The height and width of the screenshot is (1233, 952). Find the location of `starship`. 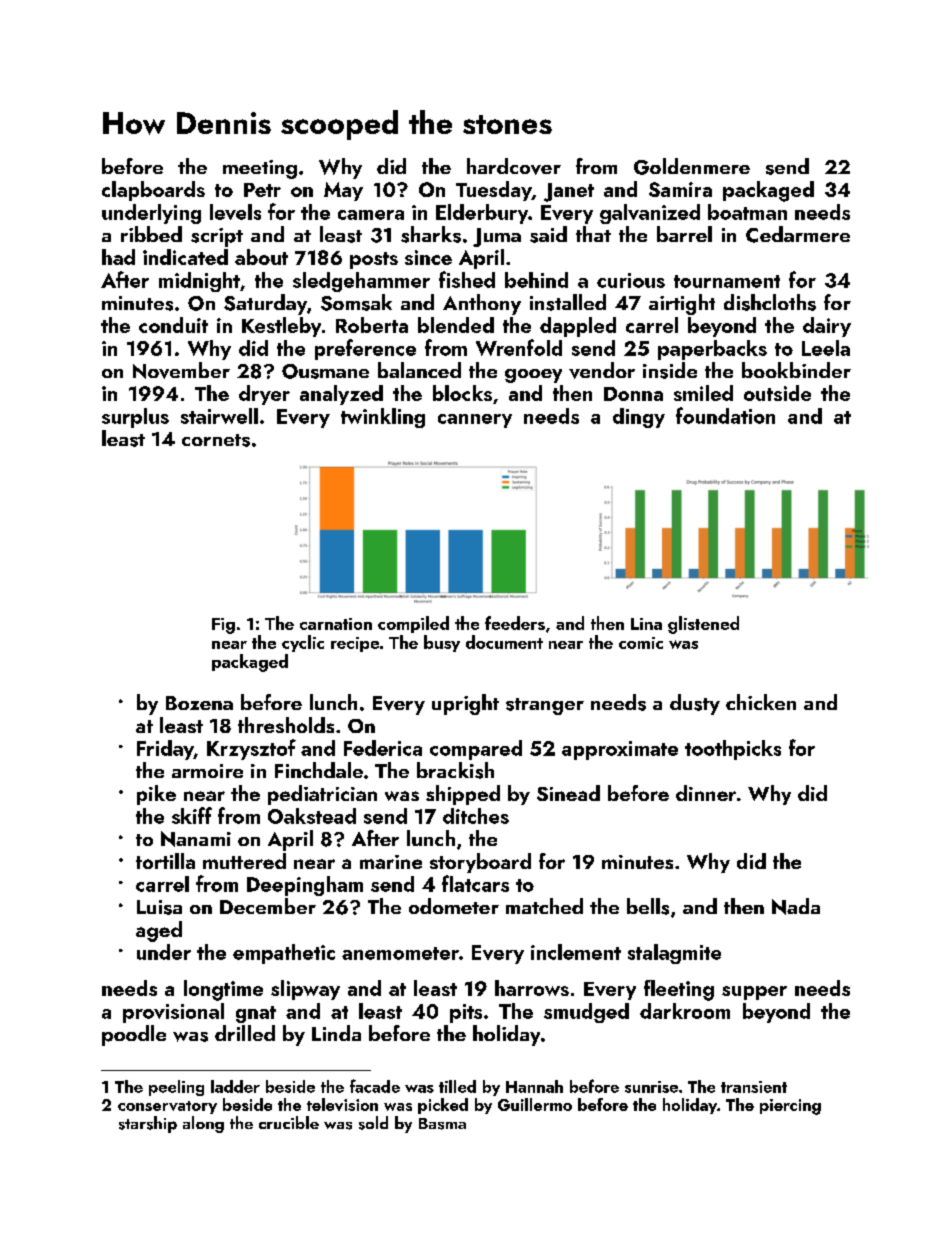

starship is located at coordinates (148, 1124).
